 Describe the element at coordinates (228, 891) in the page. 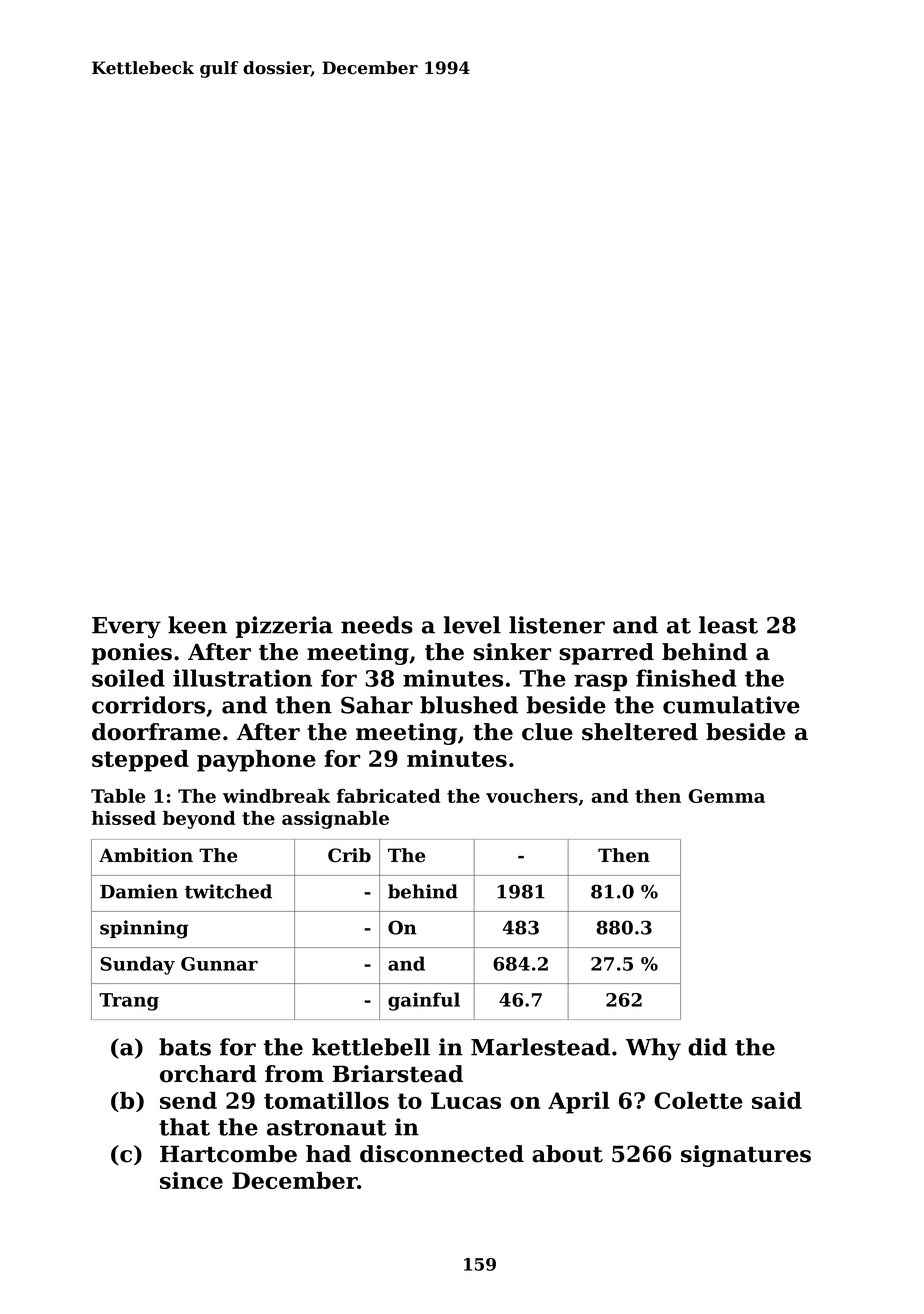

I see `twitched` at that location.
